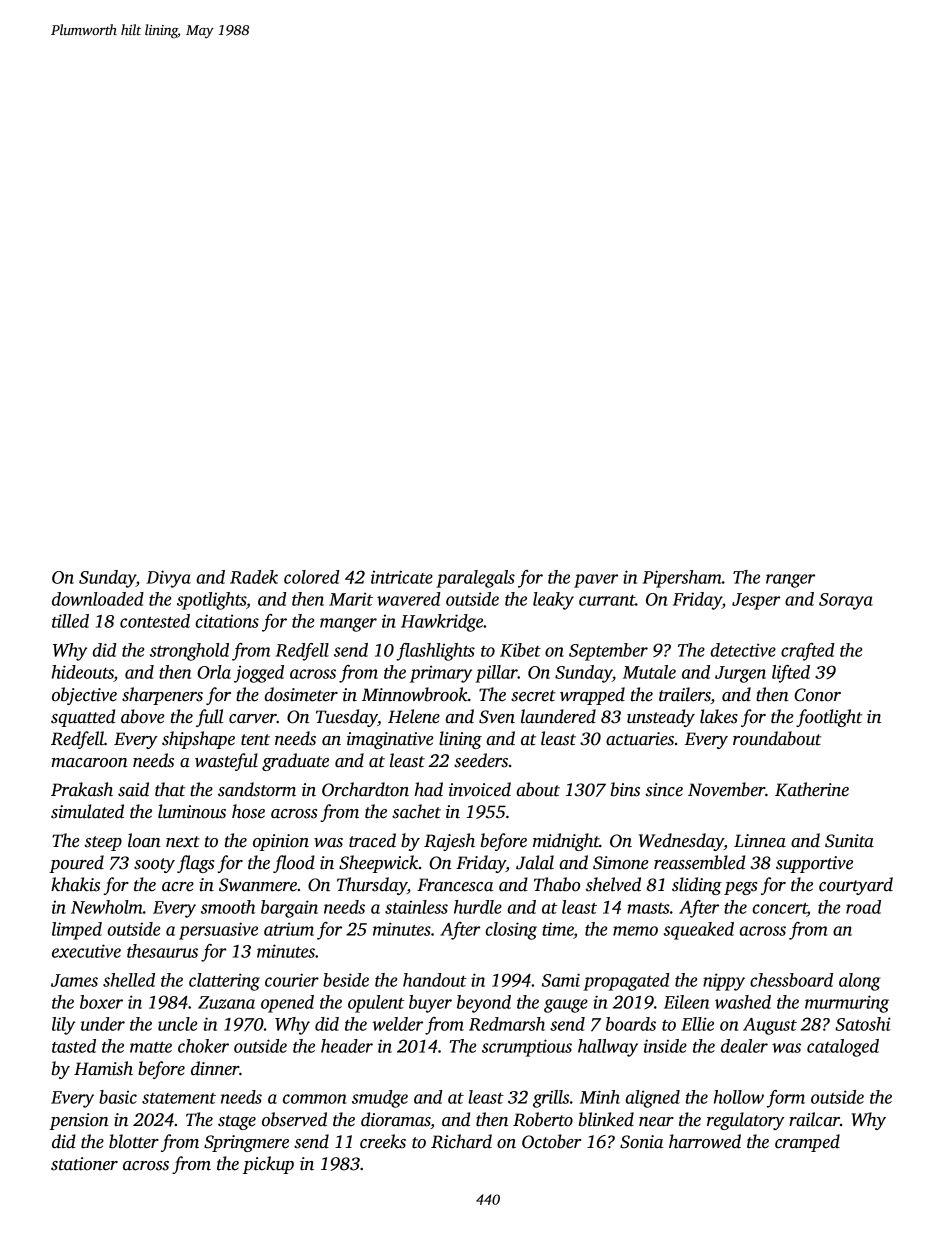  What do you see at coordinates (129, 980) in the document?
I see `shelled` at bounding box center [129, 980].
